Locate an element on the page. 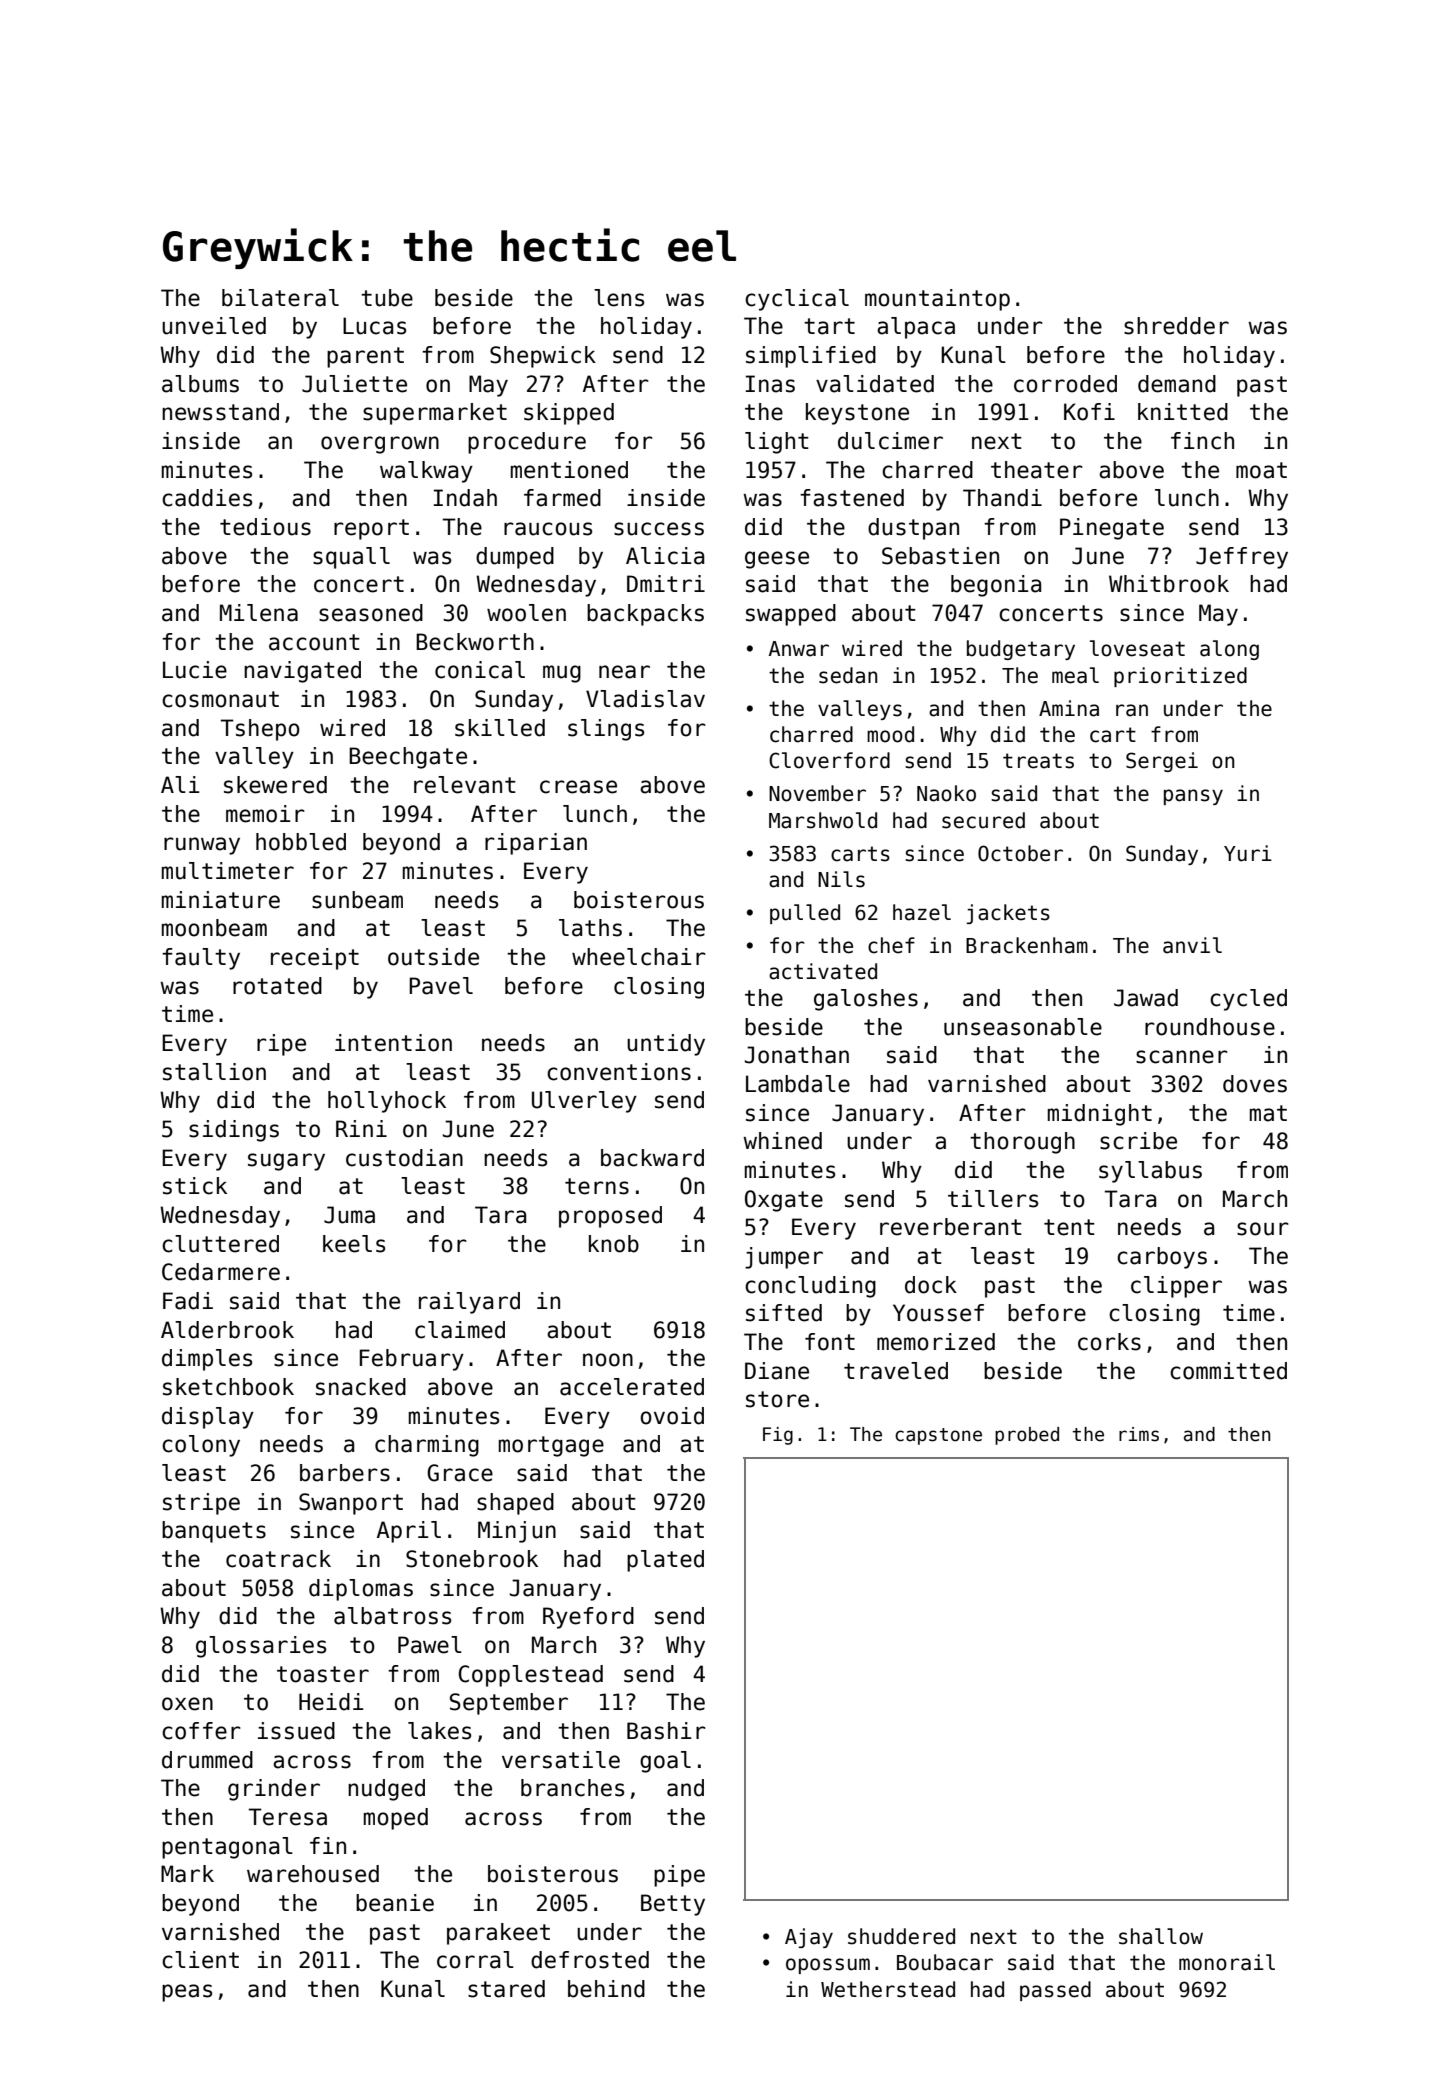 The height and width of the document is (2100, 1450). Jawad is located at coordinates (1146, 998).
